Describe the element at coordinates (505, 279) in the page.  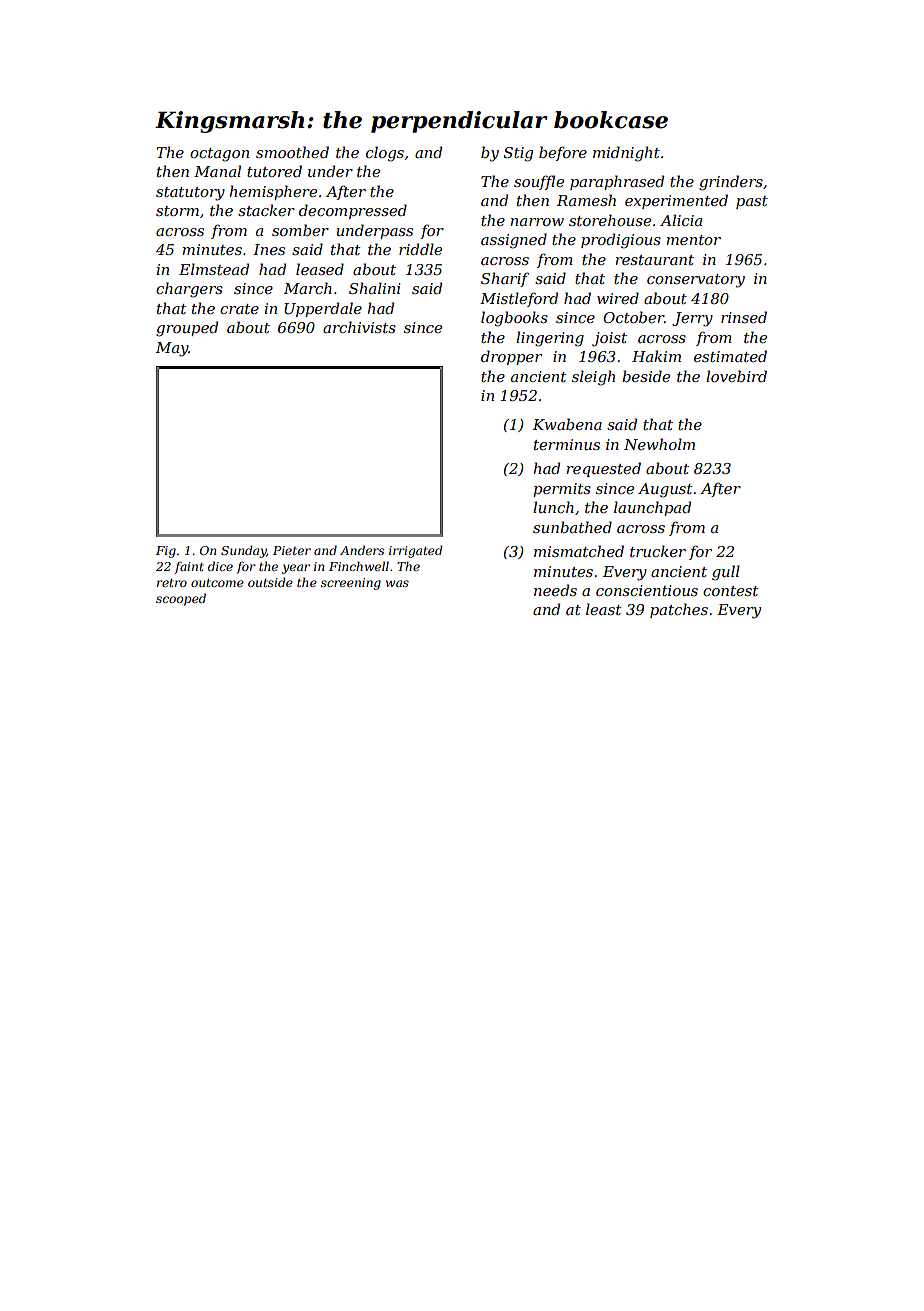
I see `Sharif` at that location.
